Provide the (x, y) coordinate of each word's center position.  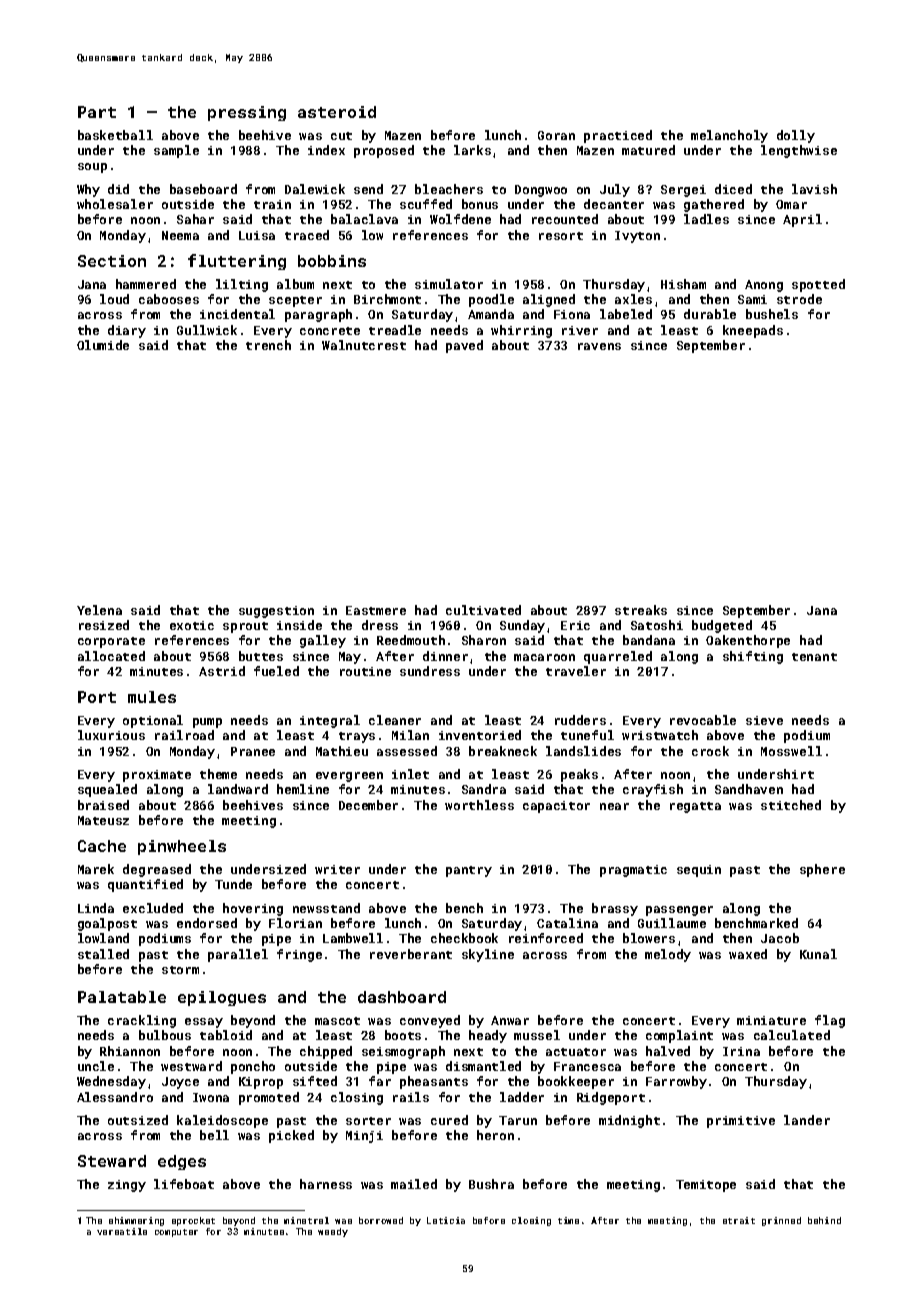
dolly (796, 136)
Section (112, 261)
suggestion (276, 612)
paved (464, 346)
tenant (814, 657)
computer (176, 1233)
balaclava (364, 219)
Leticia (446, 1220)
